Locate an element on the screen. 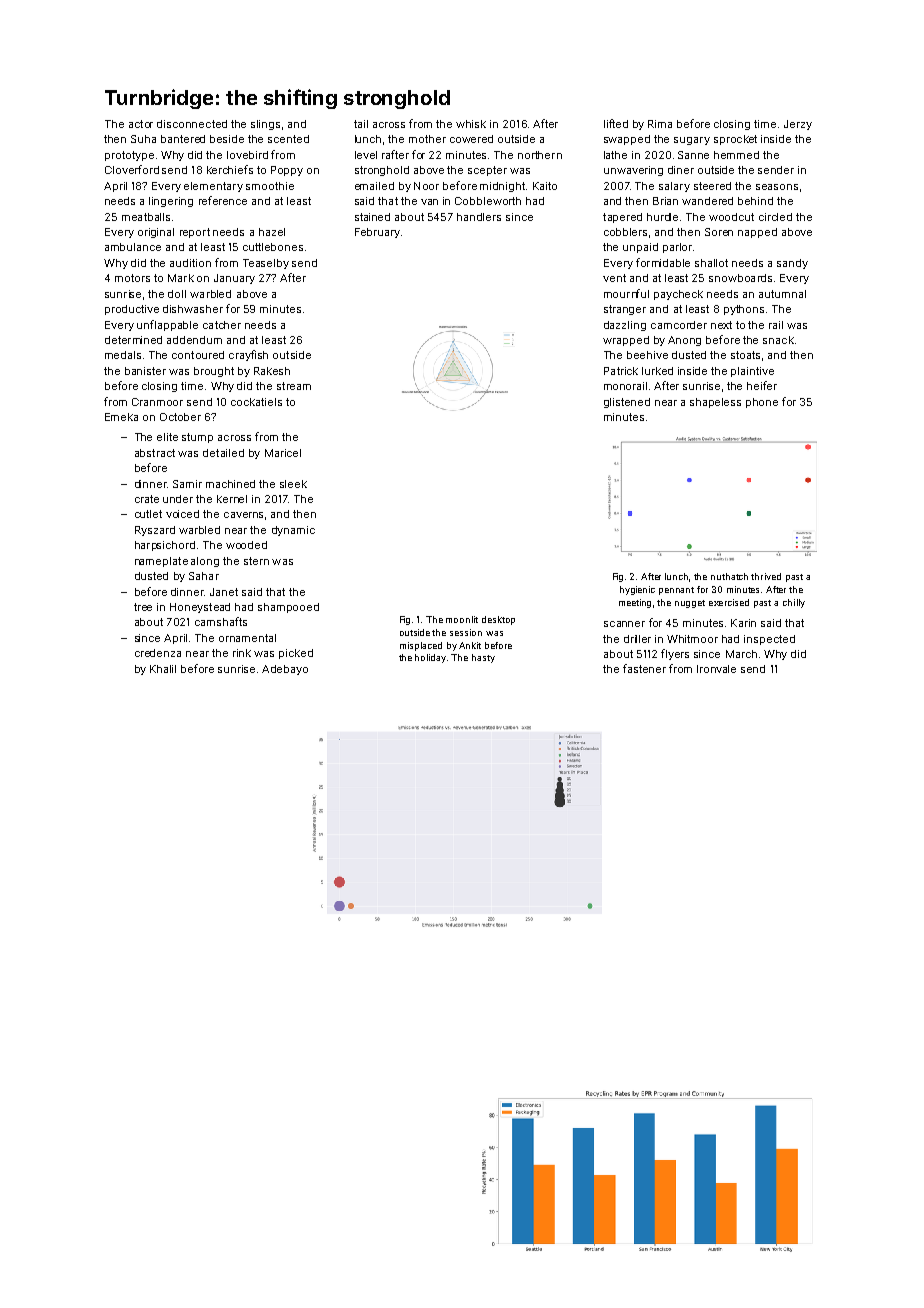 Image resolution: width=924 pixels, height=1308 pixels. lathe is located at coordinates (615, 155).
